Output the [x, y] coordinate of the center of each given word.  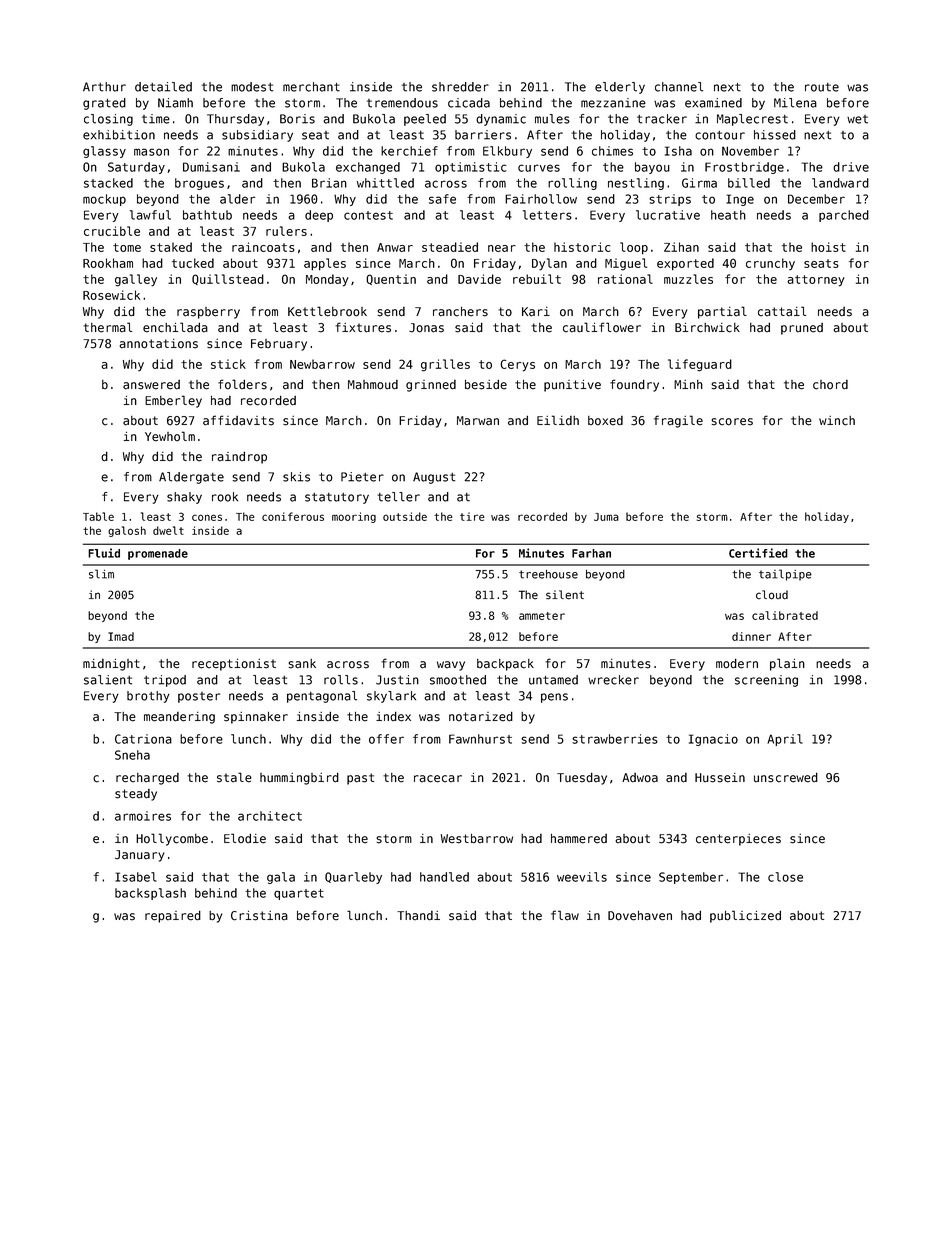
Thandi [418, 916]
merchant [311, 87]
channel [679, 87]
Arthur [104, 87]
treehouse [548, 574]
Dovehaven [640, 916]
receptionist [234, 665]
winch [837, 421]
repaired [173, 916]
